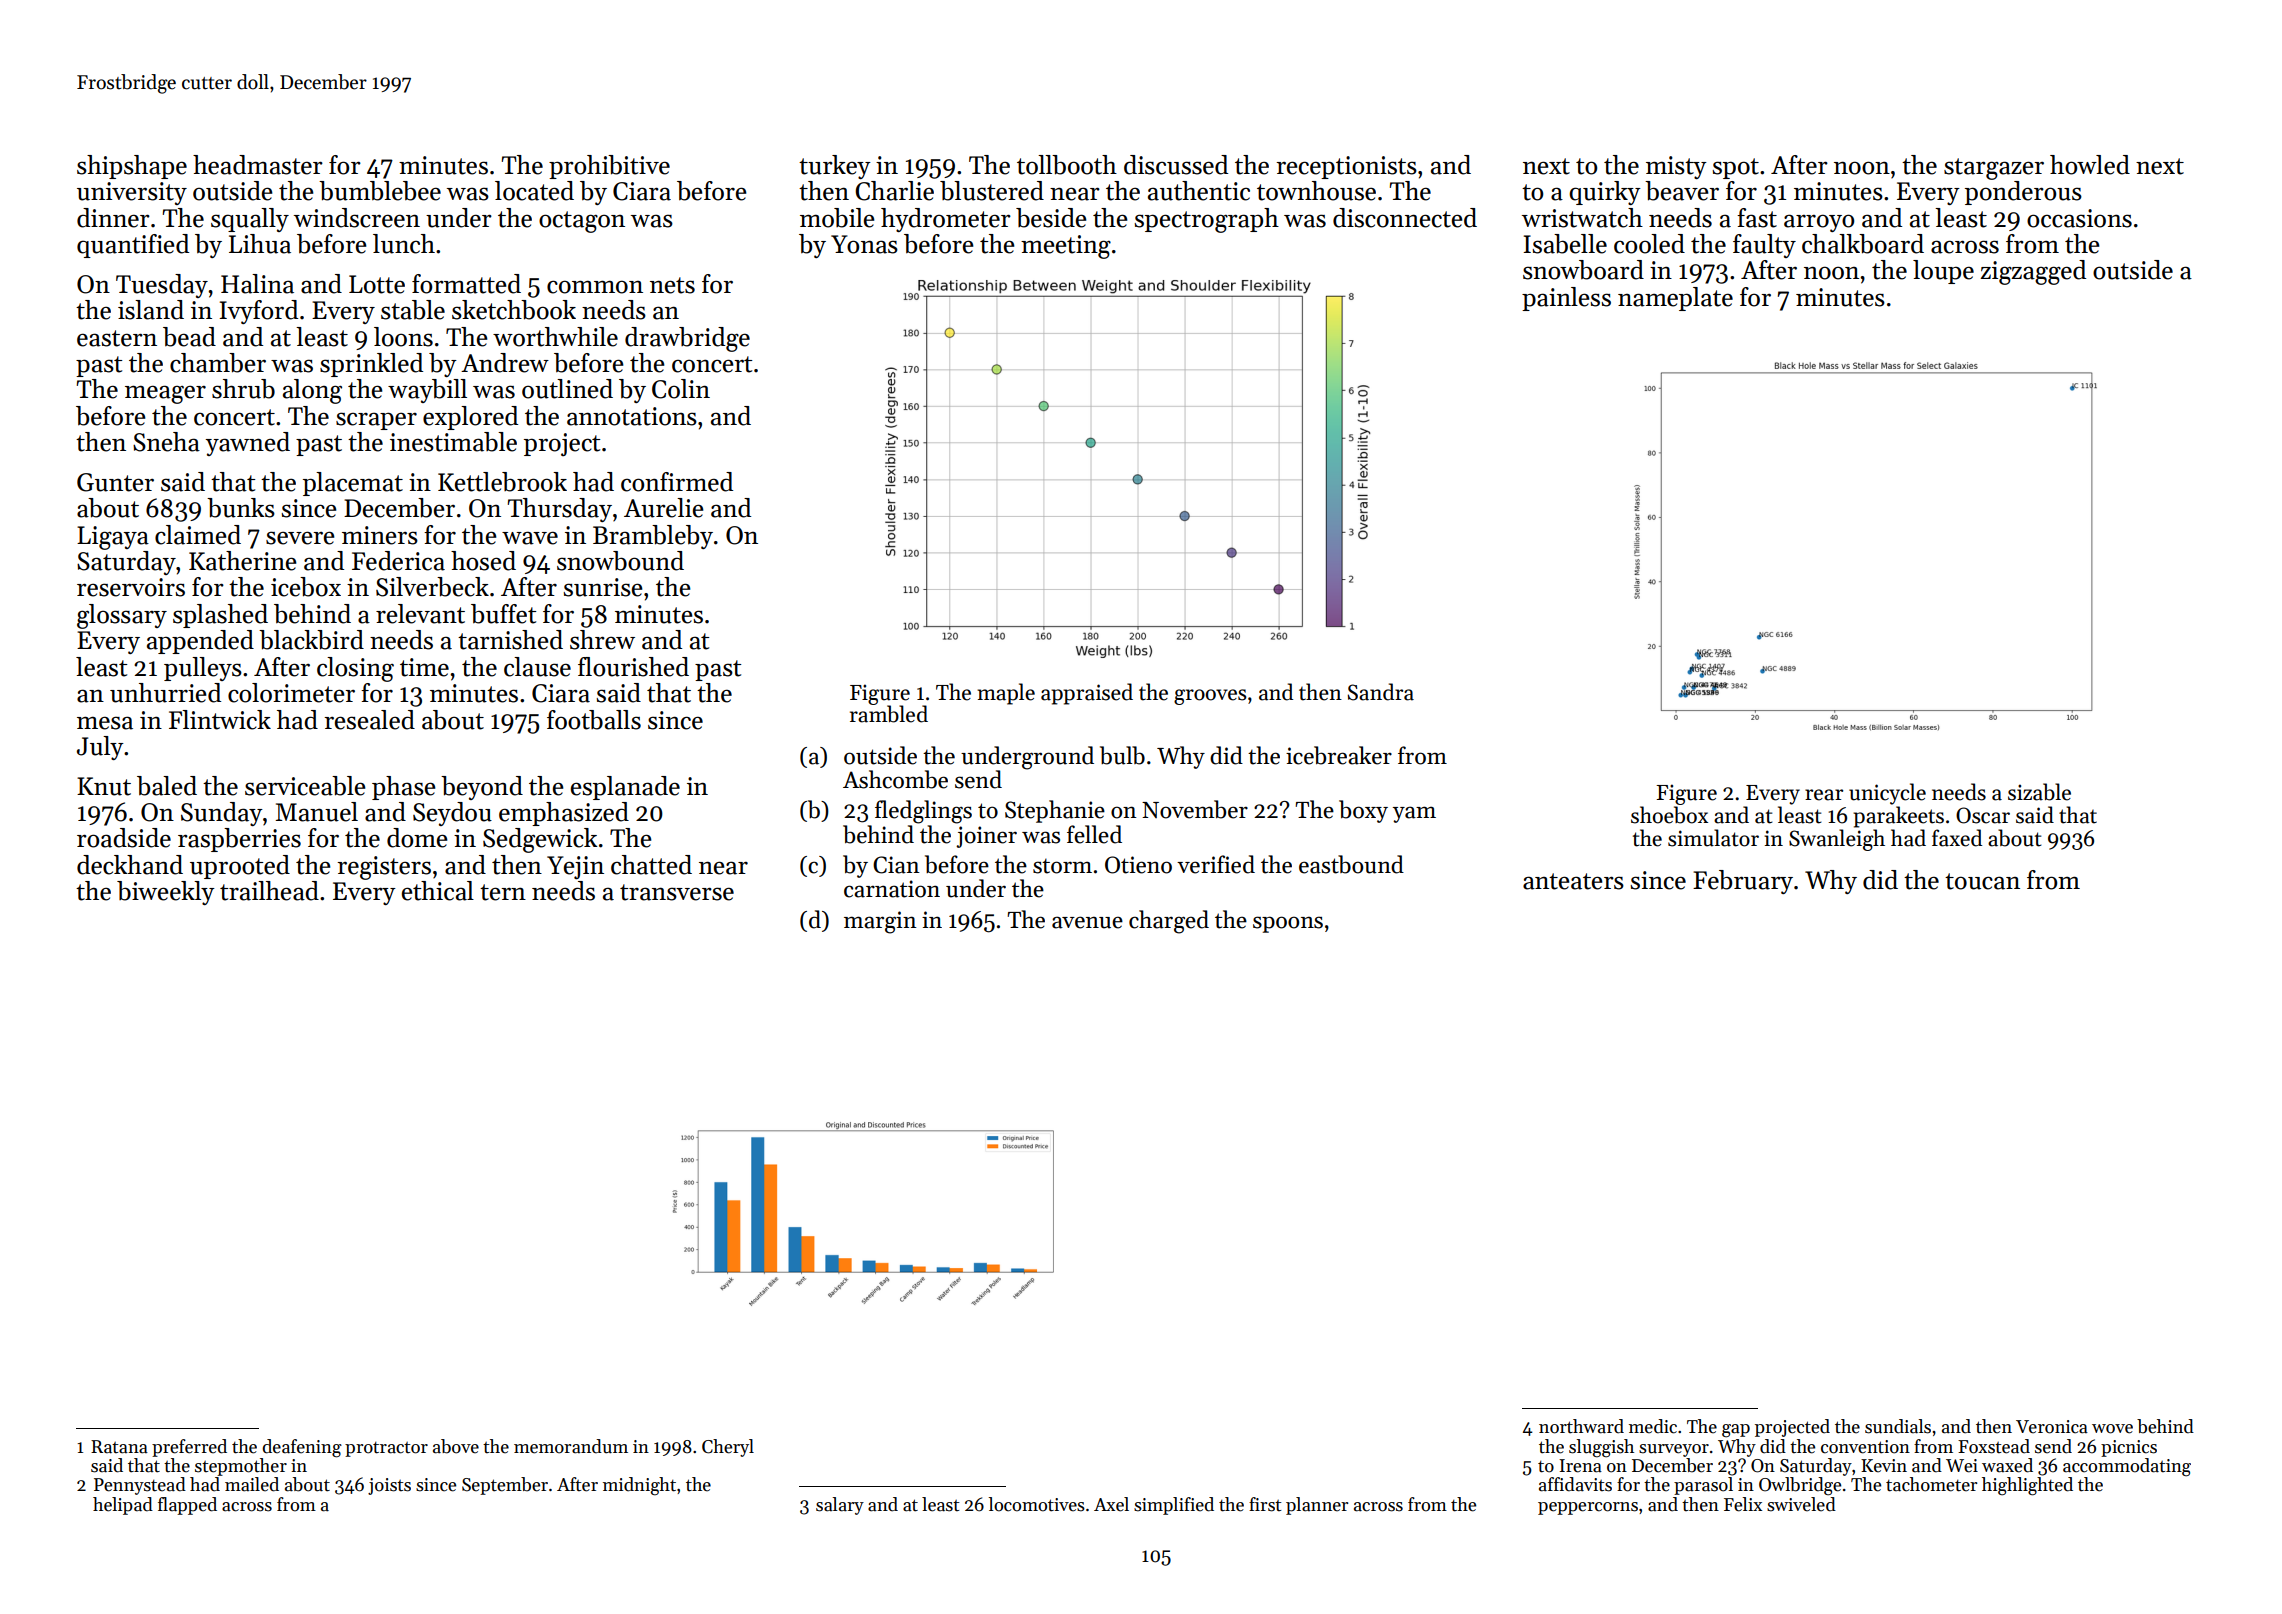 Image resolution: width=2282 pixels, height=1614 pixels. I want to click on ethical, so click(438, 891).
